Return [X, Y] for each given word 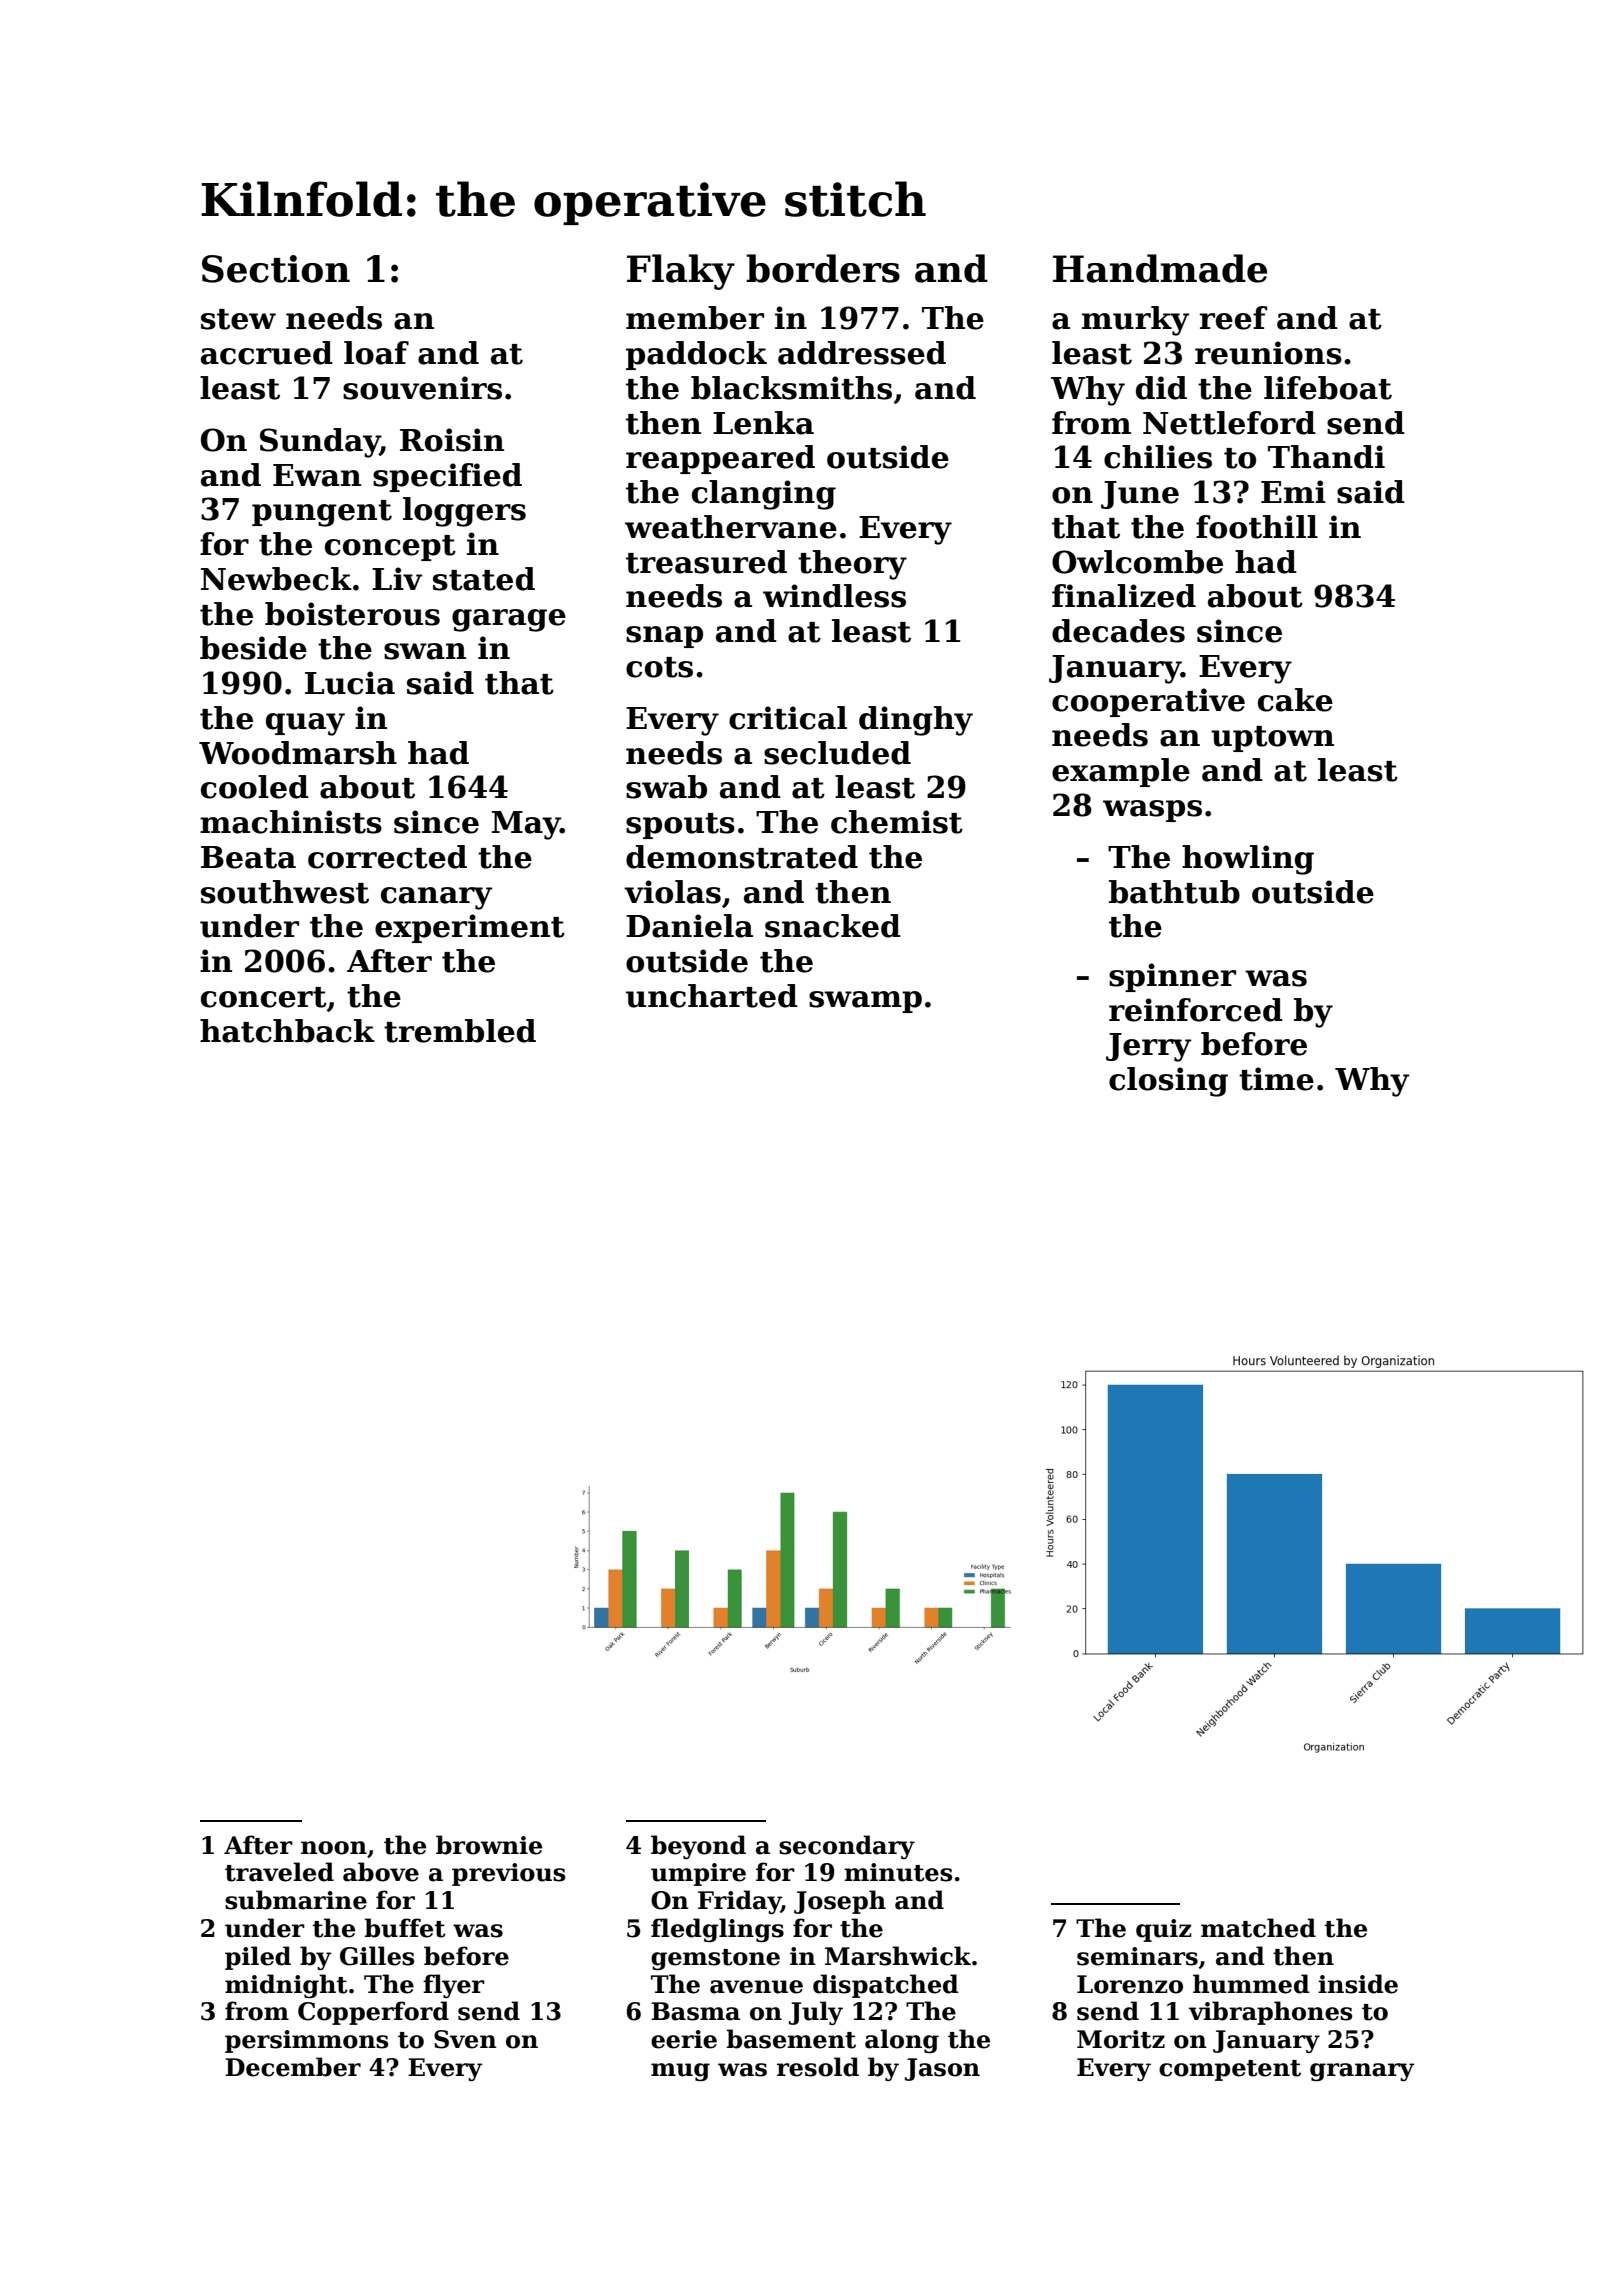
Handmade [1160, 268]
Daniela [689, 926]
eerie [684, 2039]
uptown [1272, 739]
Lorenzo [1130, 1984]
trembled [460, 1031]
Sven [465, 2039]
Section [276, 269]
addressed [862, 353]
